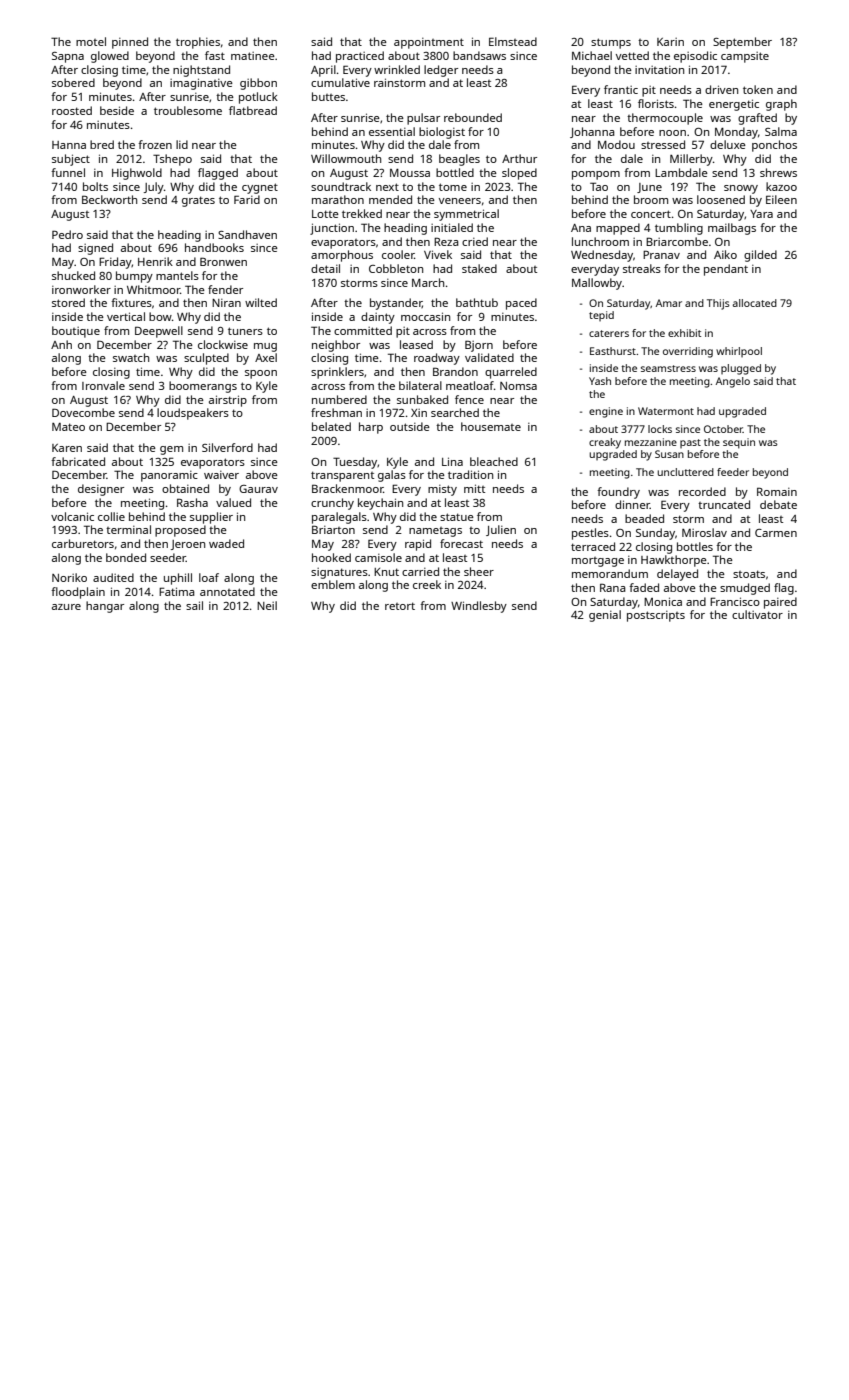  Describe the element at coordinates (78, 461) in the image. I see `fabricated` at that location.
